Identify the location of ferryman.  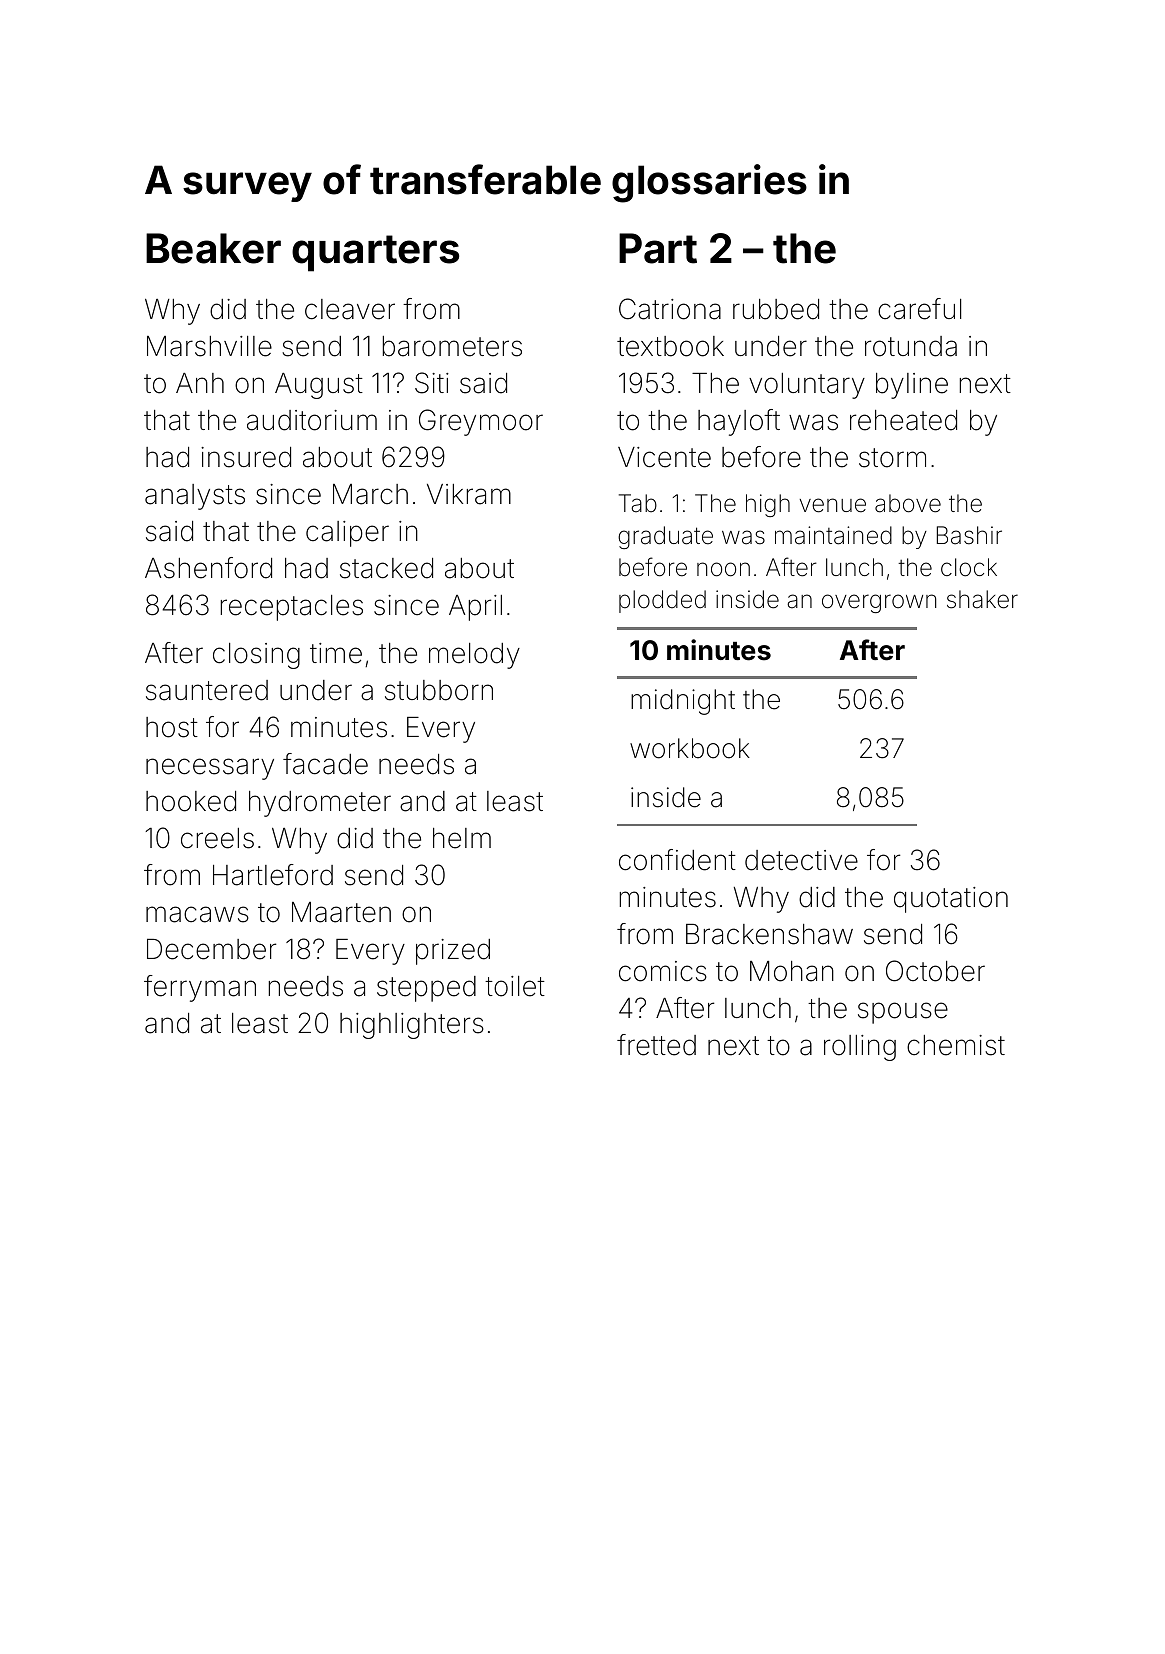
(200, 988).
